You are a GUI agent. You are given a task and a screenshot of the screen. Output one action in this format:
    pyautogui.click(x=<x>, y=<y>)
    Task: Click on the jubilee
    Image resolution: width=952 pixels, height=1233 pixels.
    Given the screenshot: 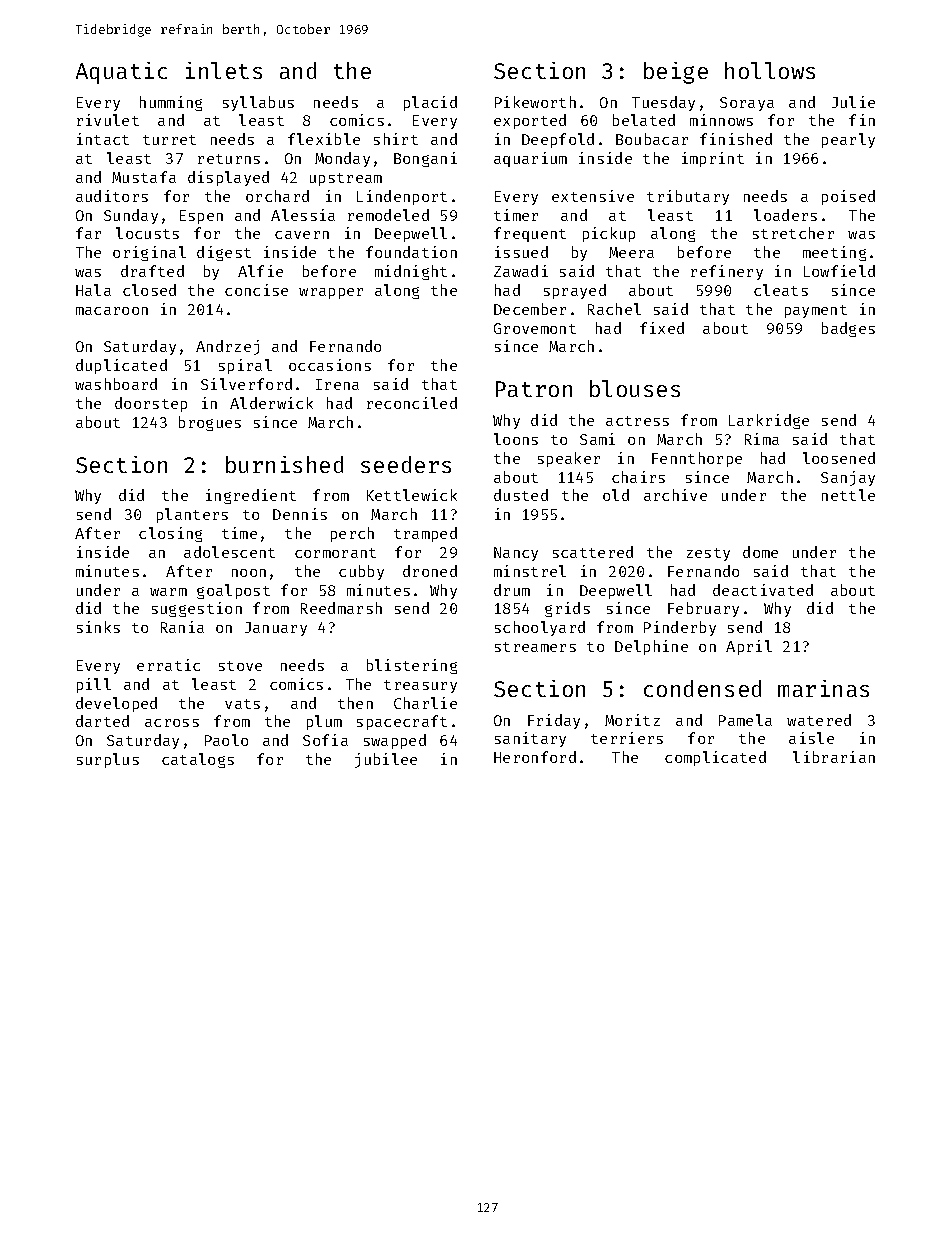 What is the action you would take?
    pyautogui.click(x=386, y=760)
